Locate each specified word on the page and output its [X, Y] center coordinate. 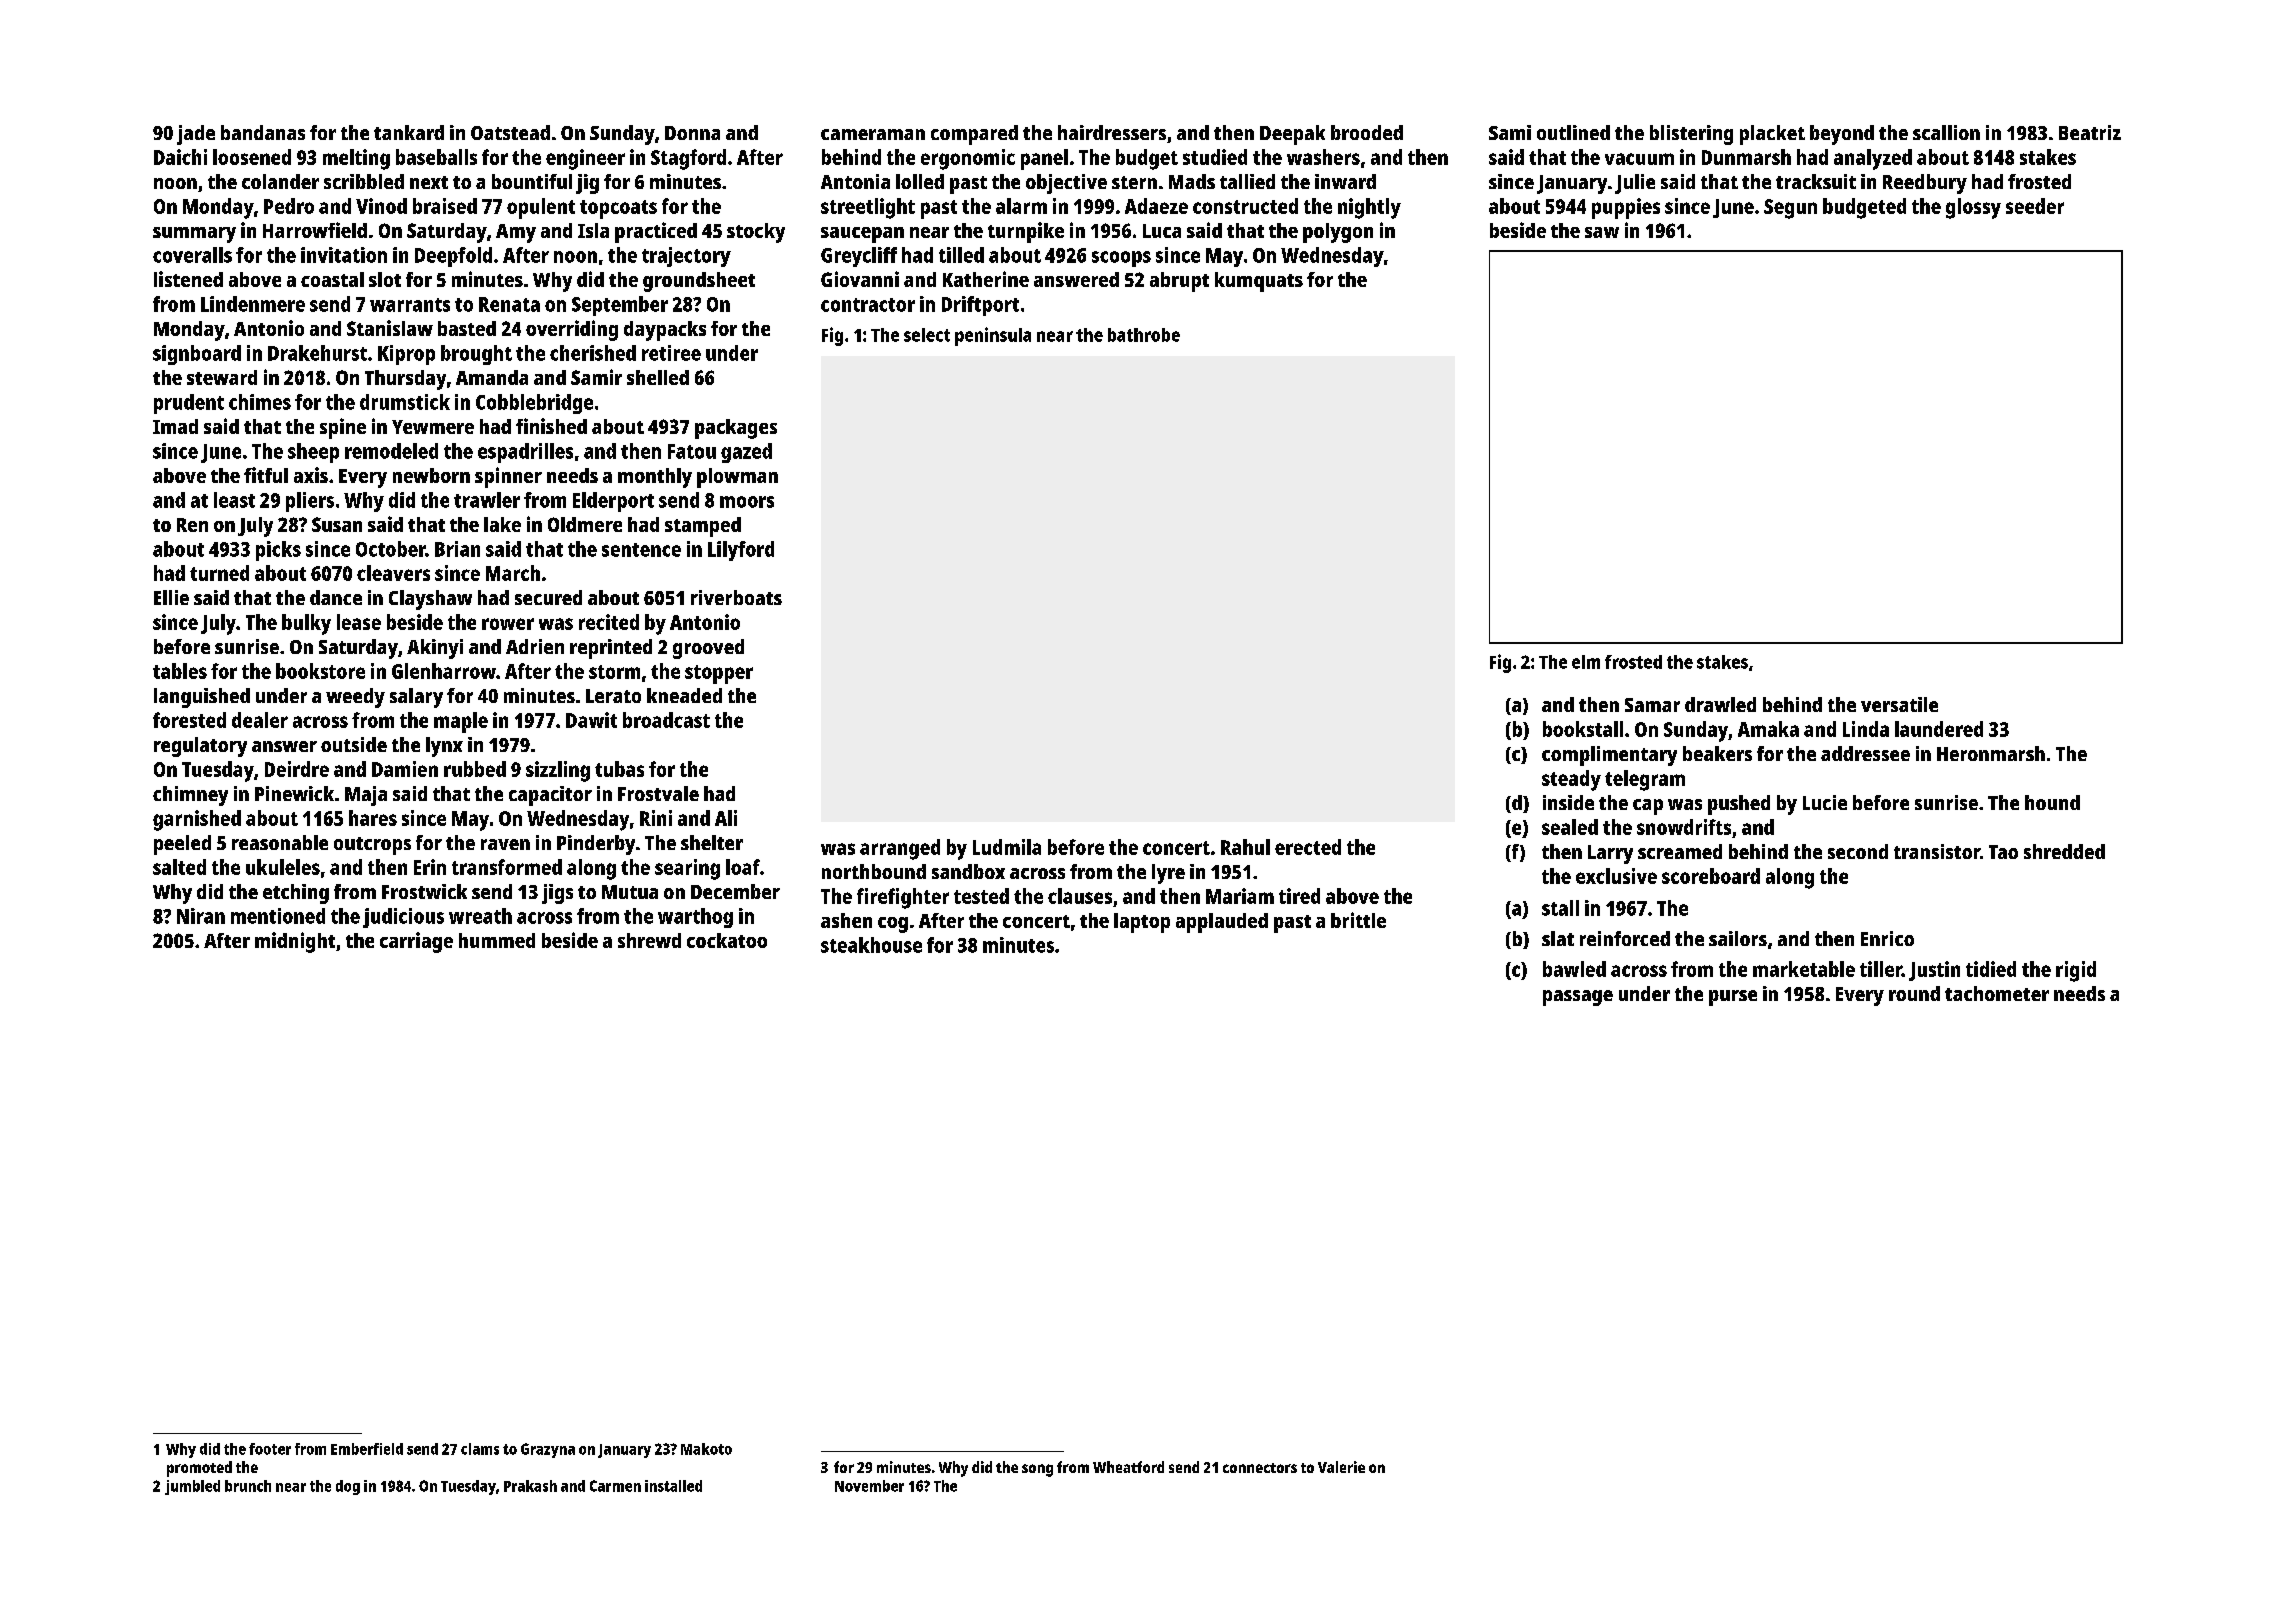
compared [974, 135]
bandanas [263, 132]
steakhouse [871, 945]
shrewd [649, 940]
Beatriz [2090, 132]
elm [1586, 662]
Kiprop [406, 355]
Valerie [1341, 1467]
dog [348, 1487]
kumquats [1259, 282]
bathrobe [1144, 335]
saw [1602, 232]
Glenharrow [444, 671]
